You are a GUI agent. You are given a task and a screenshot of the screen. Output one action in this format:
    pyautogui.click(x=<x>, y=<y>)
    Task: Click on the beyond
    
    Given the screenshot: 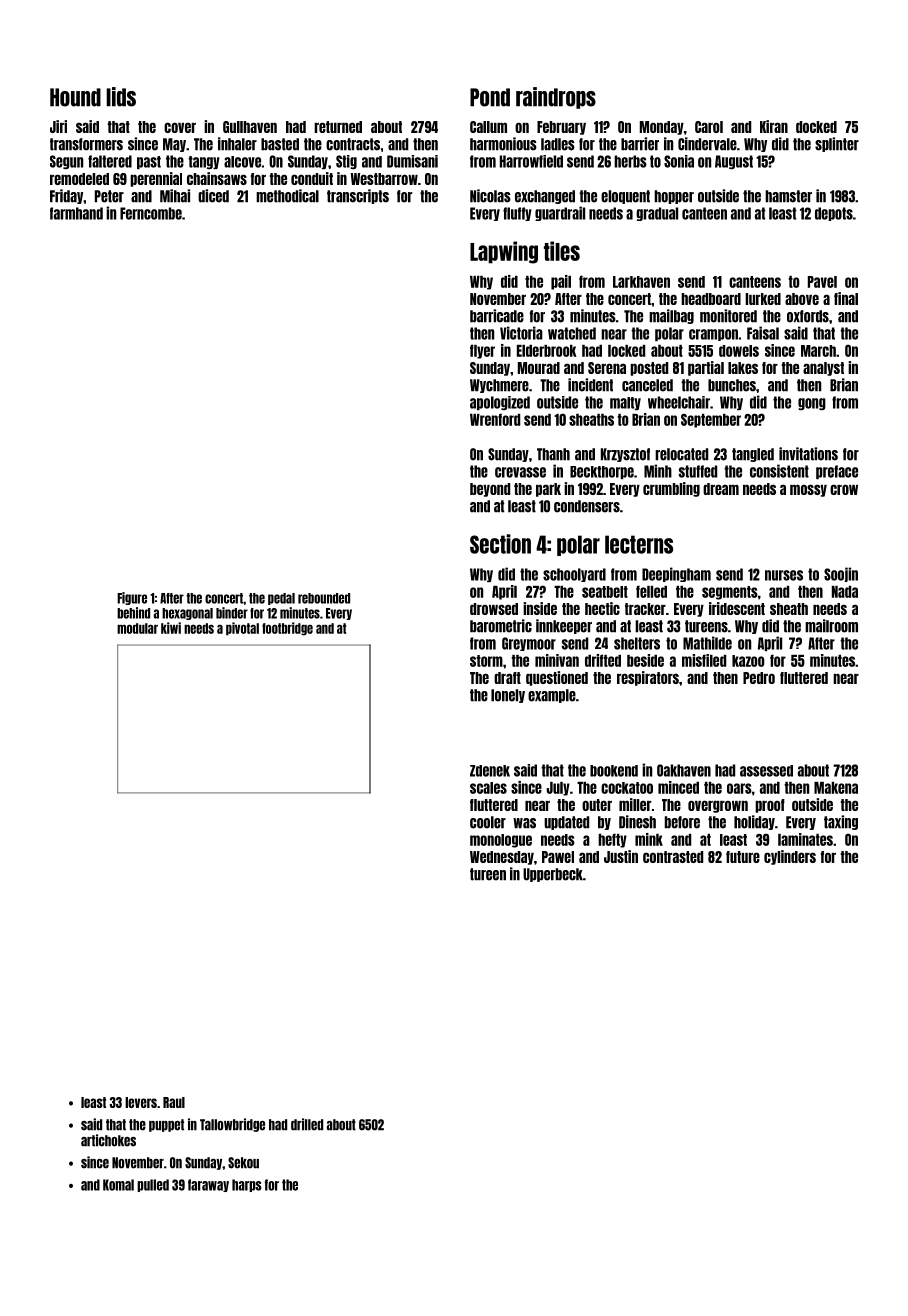 What is the action you would take?
    pyautogui.click(x=490, y=490)
